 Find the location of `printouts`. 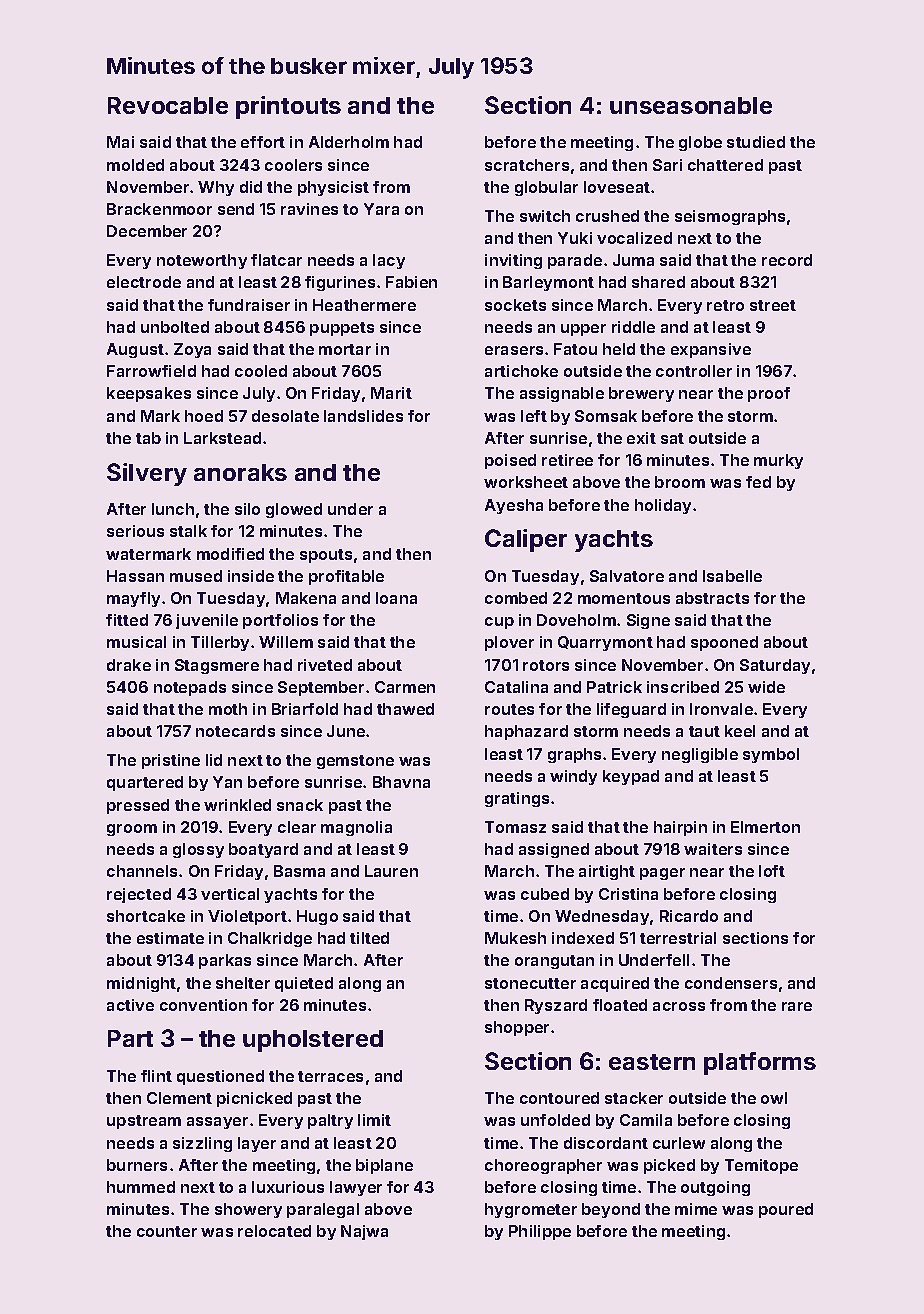

printouts is located at coordinates (288, 107).
